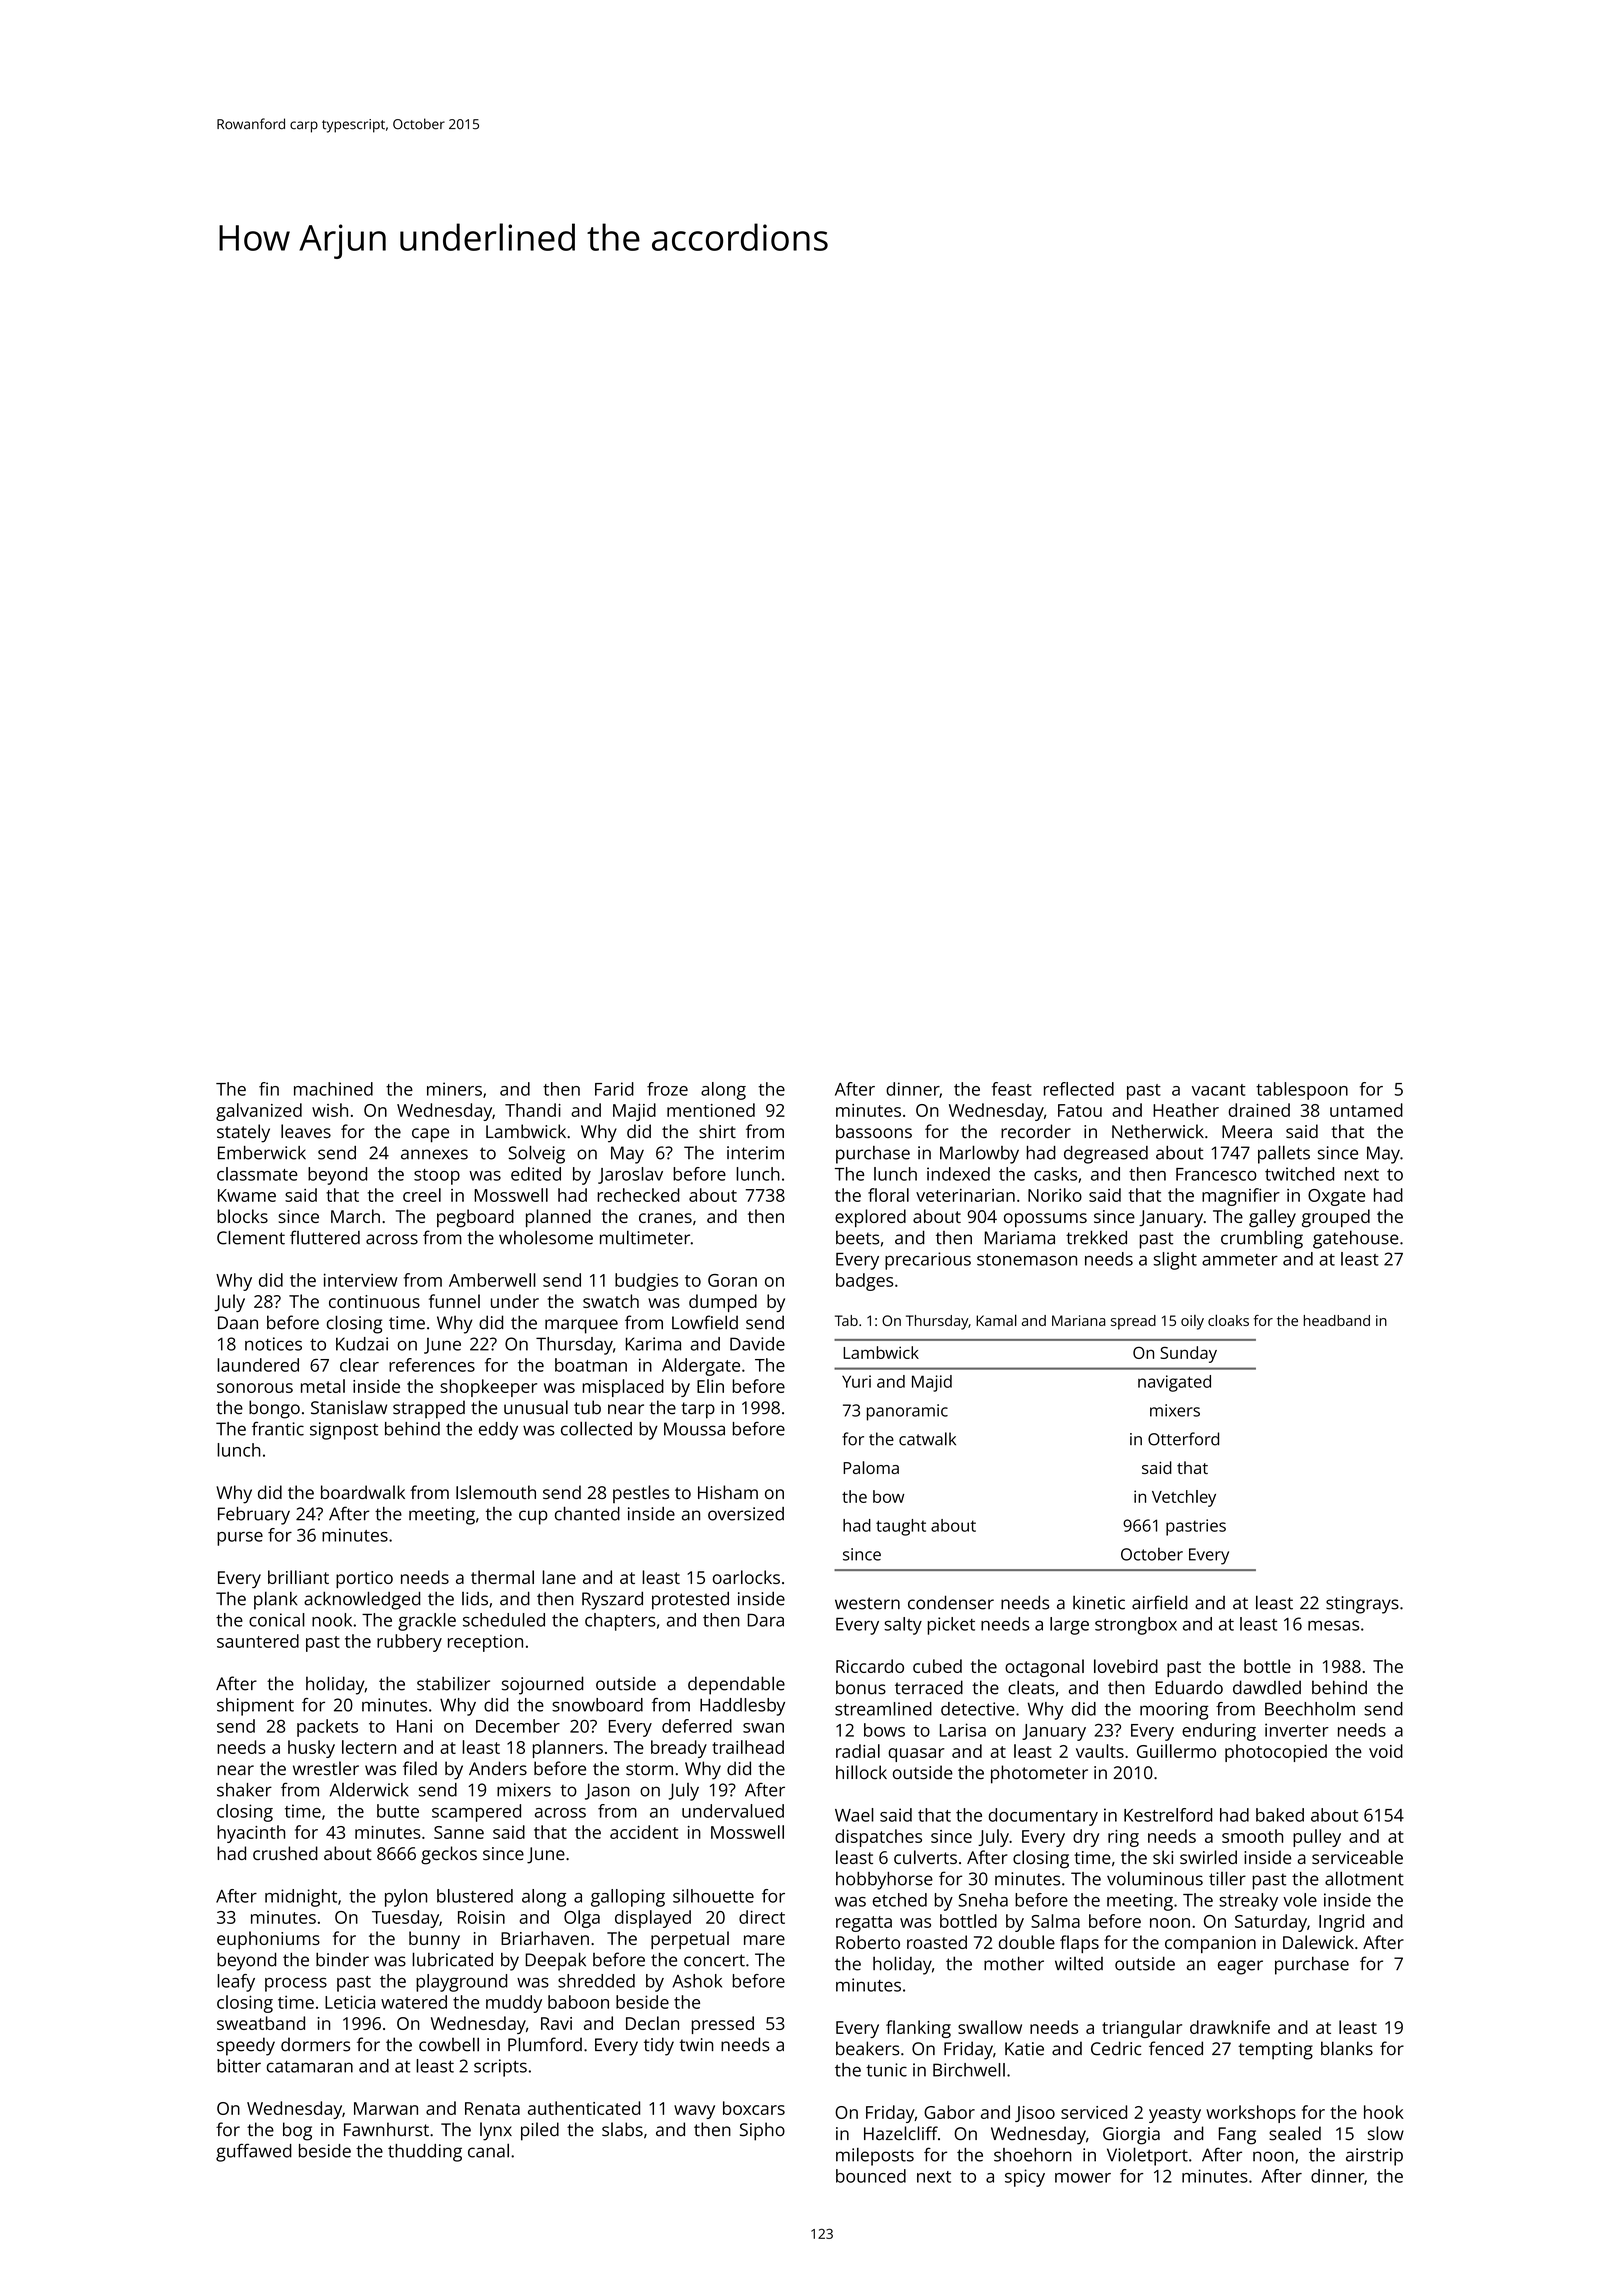 This screenshot has width=1620, height=2292. Describe the element at coordinates (694, 2112) in the screenshot. I see `wavy` at that location.
